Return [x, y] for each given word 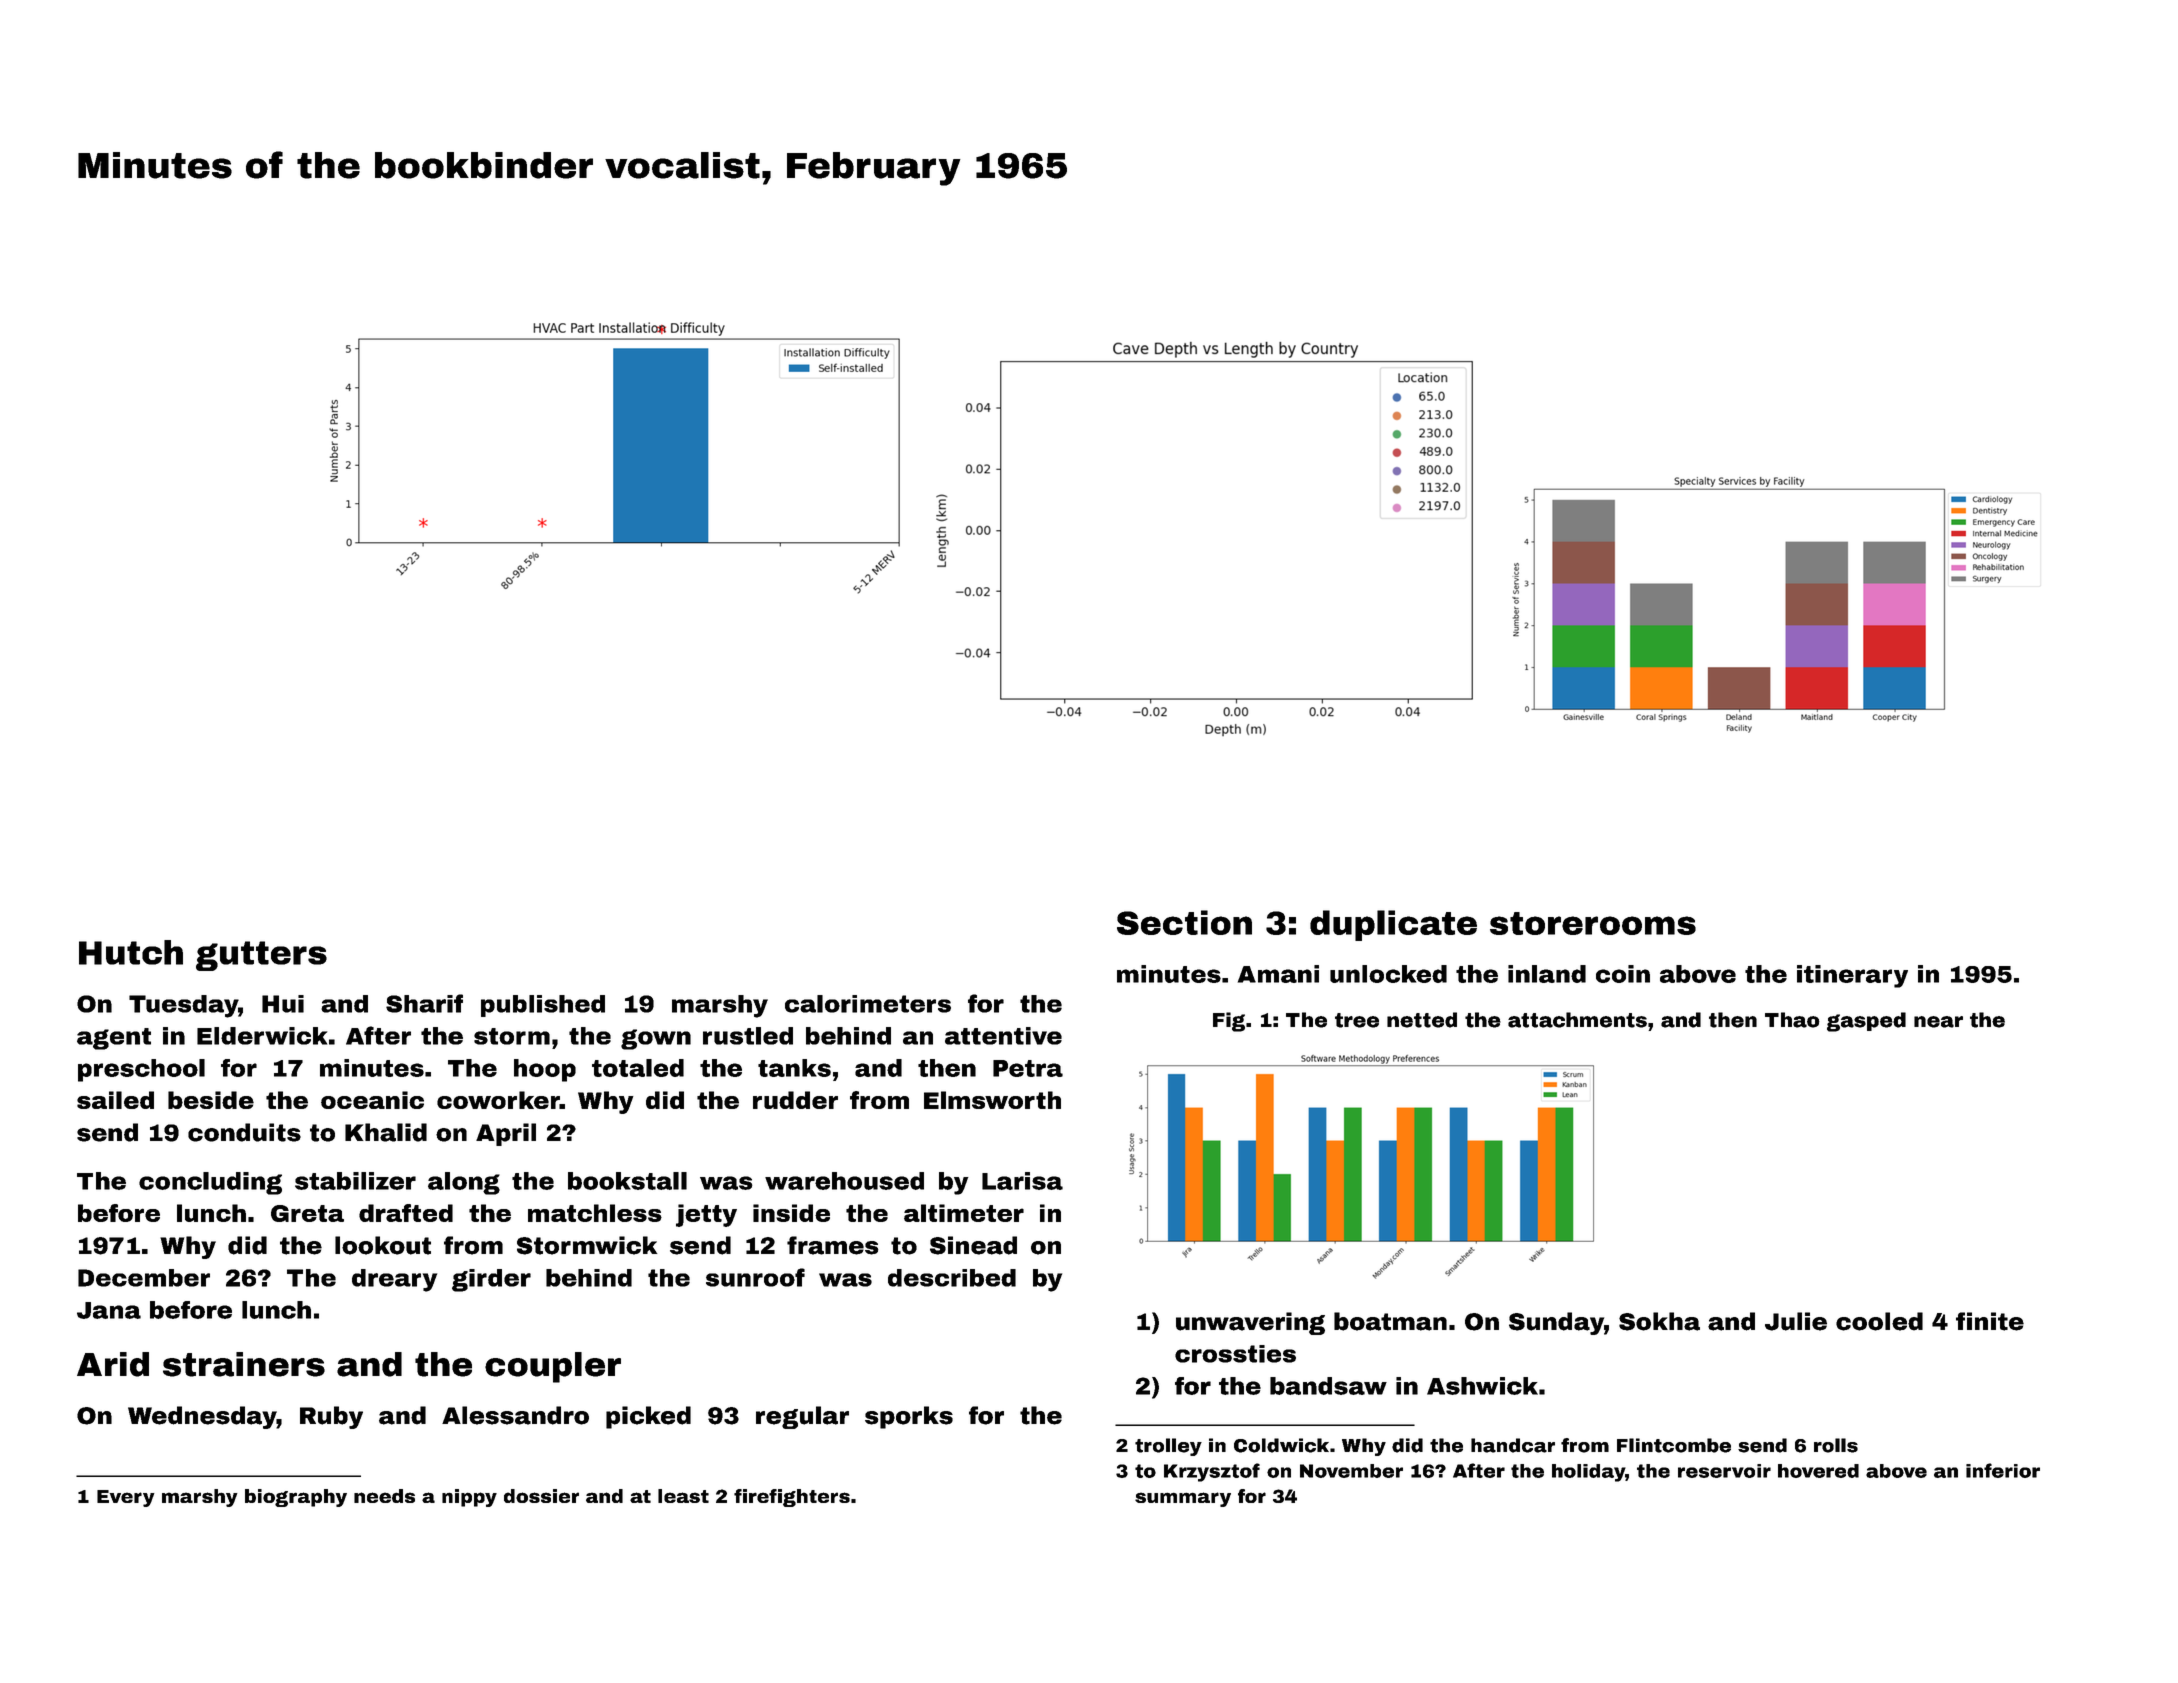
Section [1184, 922]
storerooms [1593, 923]
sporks [909, 1417]
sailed [115, 1100]
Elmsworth [992, 1100]
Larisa [1022, 1181]
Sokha [1659, 1321]
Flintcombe [1674, 1445]
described [952, 1278]
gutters [261, 956]
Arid [113, 1364]
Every [126, 1498]
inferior [2003, 1470]
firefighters [792, 1498]
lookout [383, 1245]
